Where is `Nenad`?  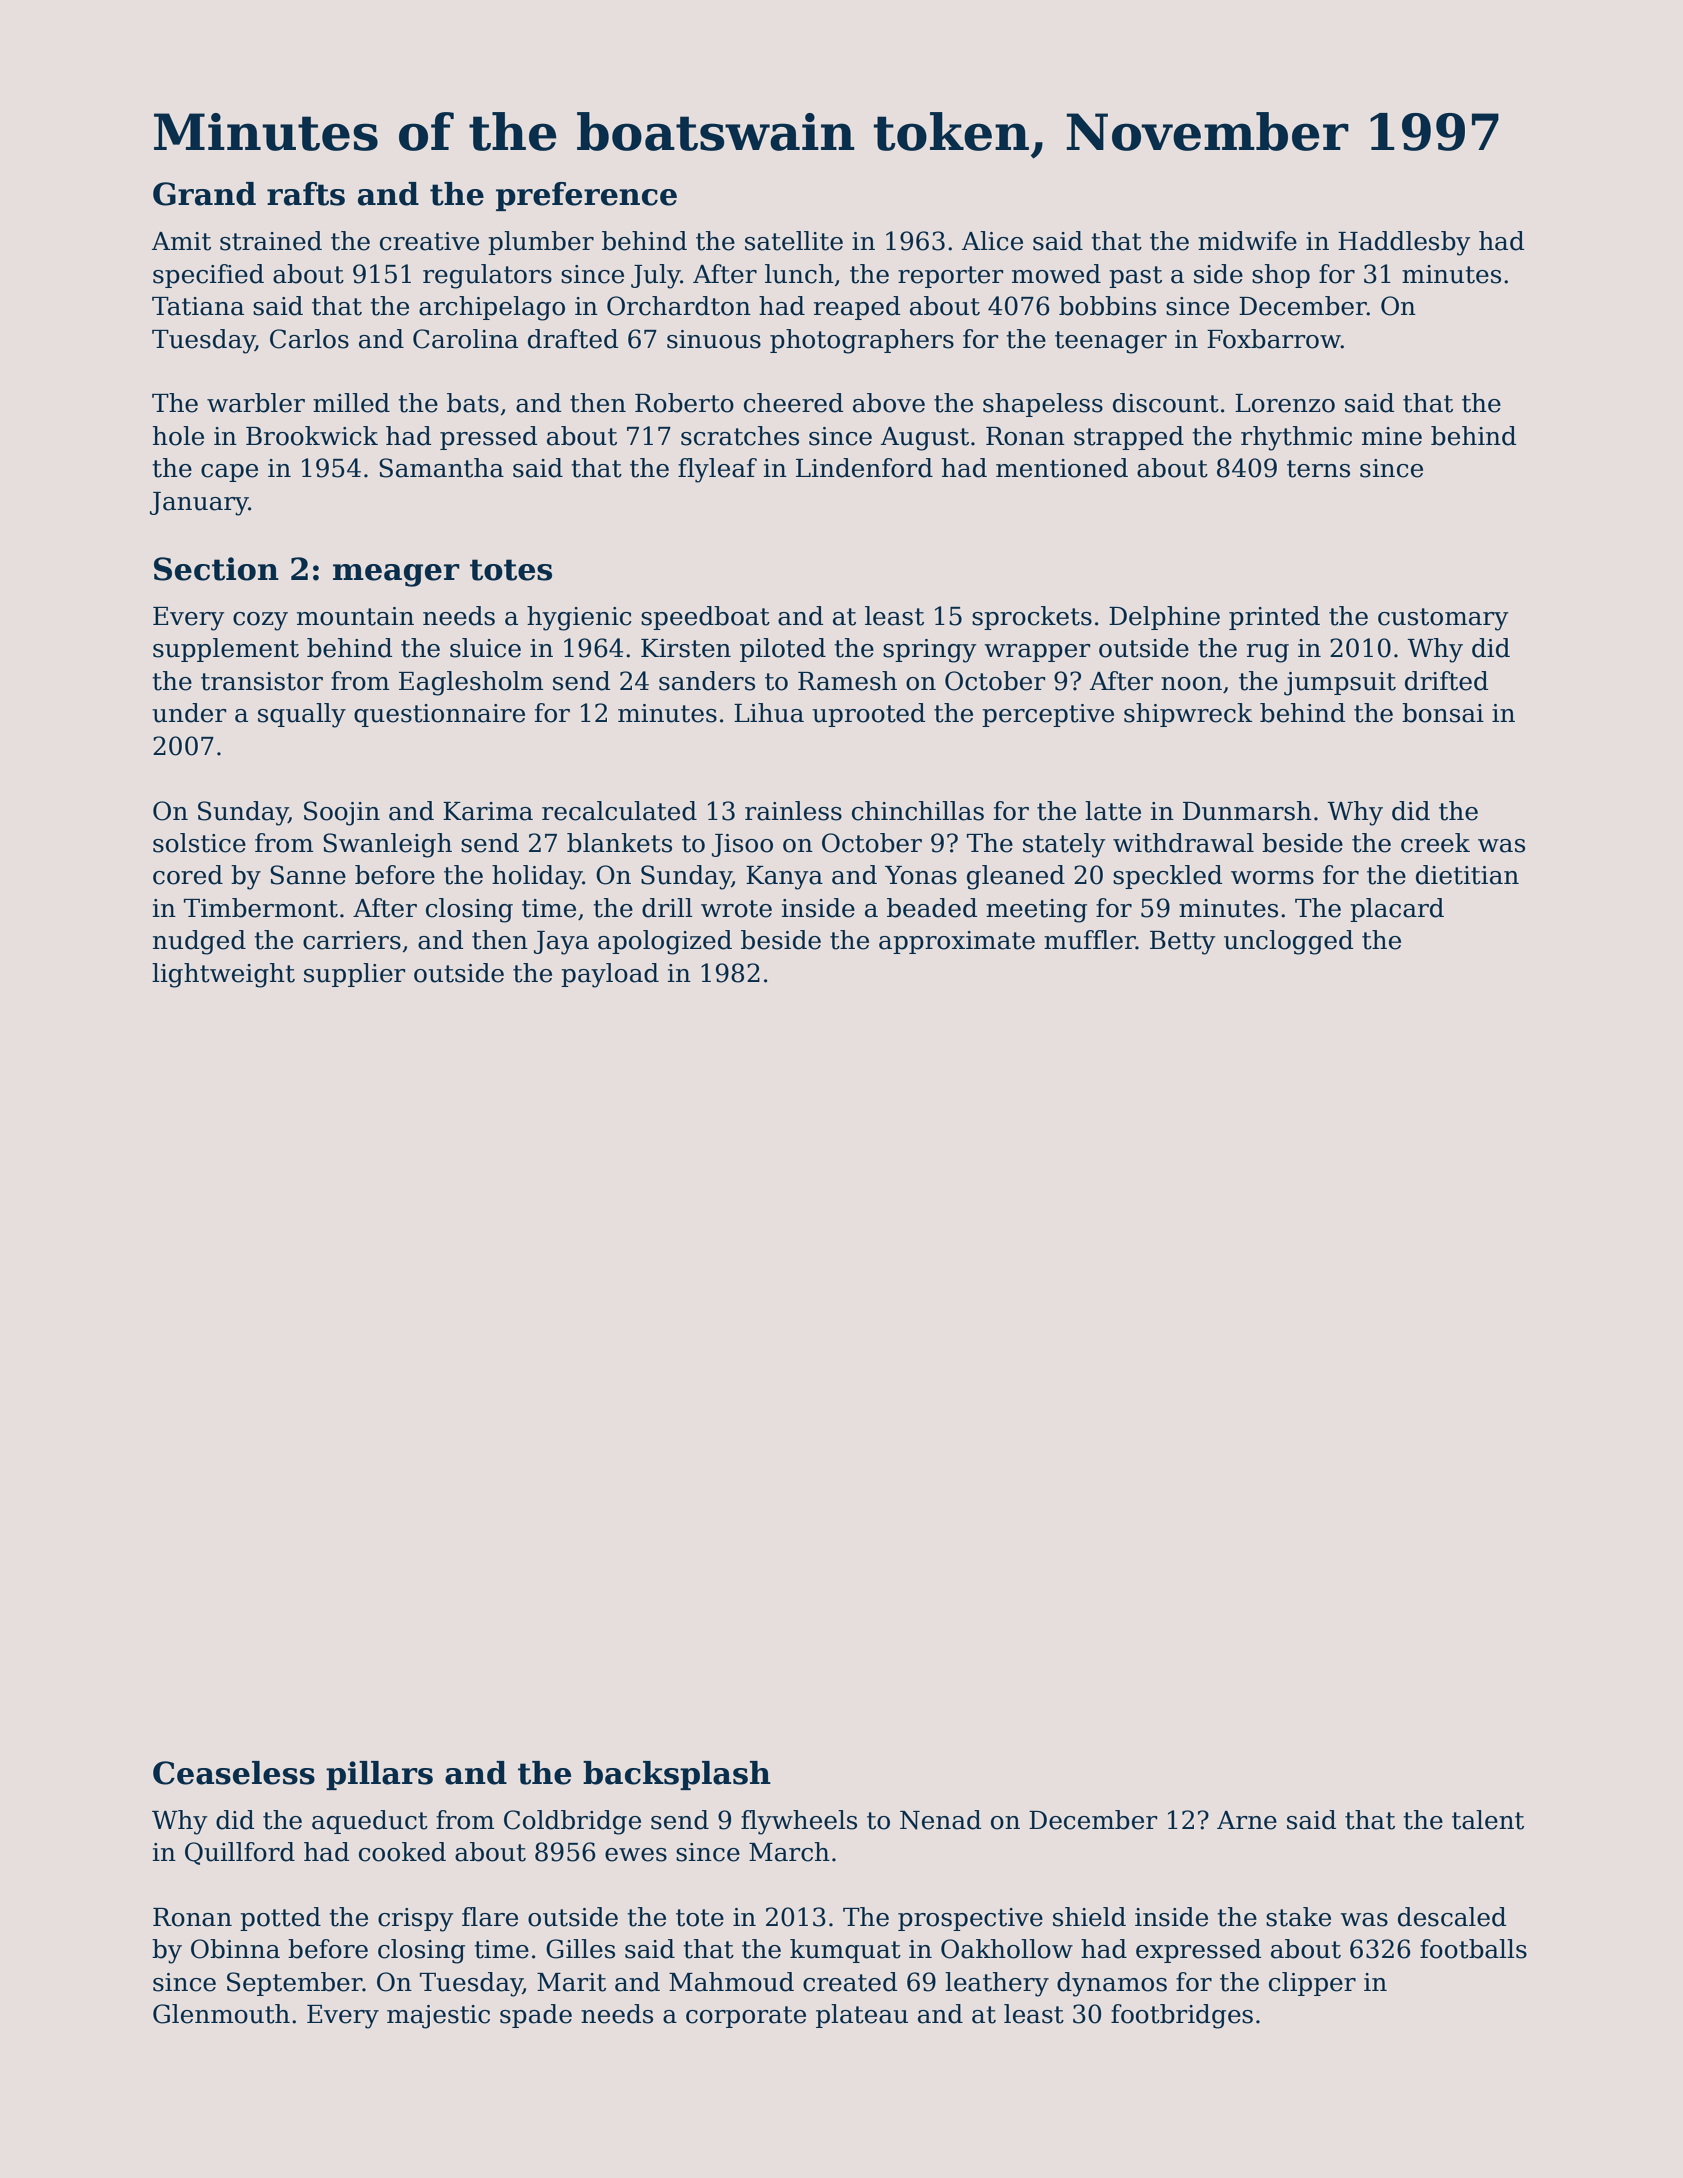 Nenad is located at coordinates (940, 1820).
